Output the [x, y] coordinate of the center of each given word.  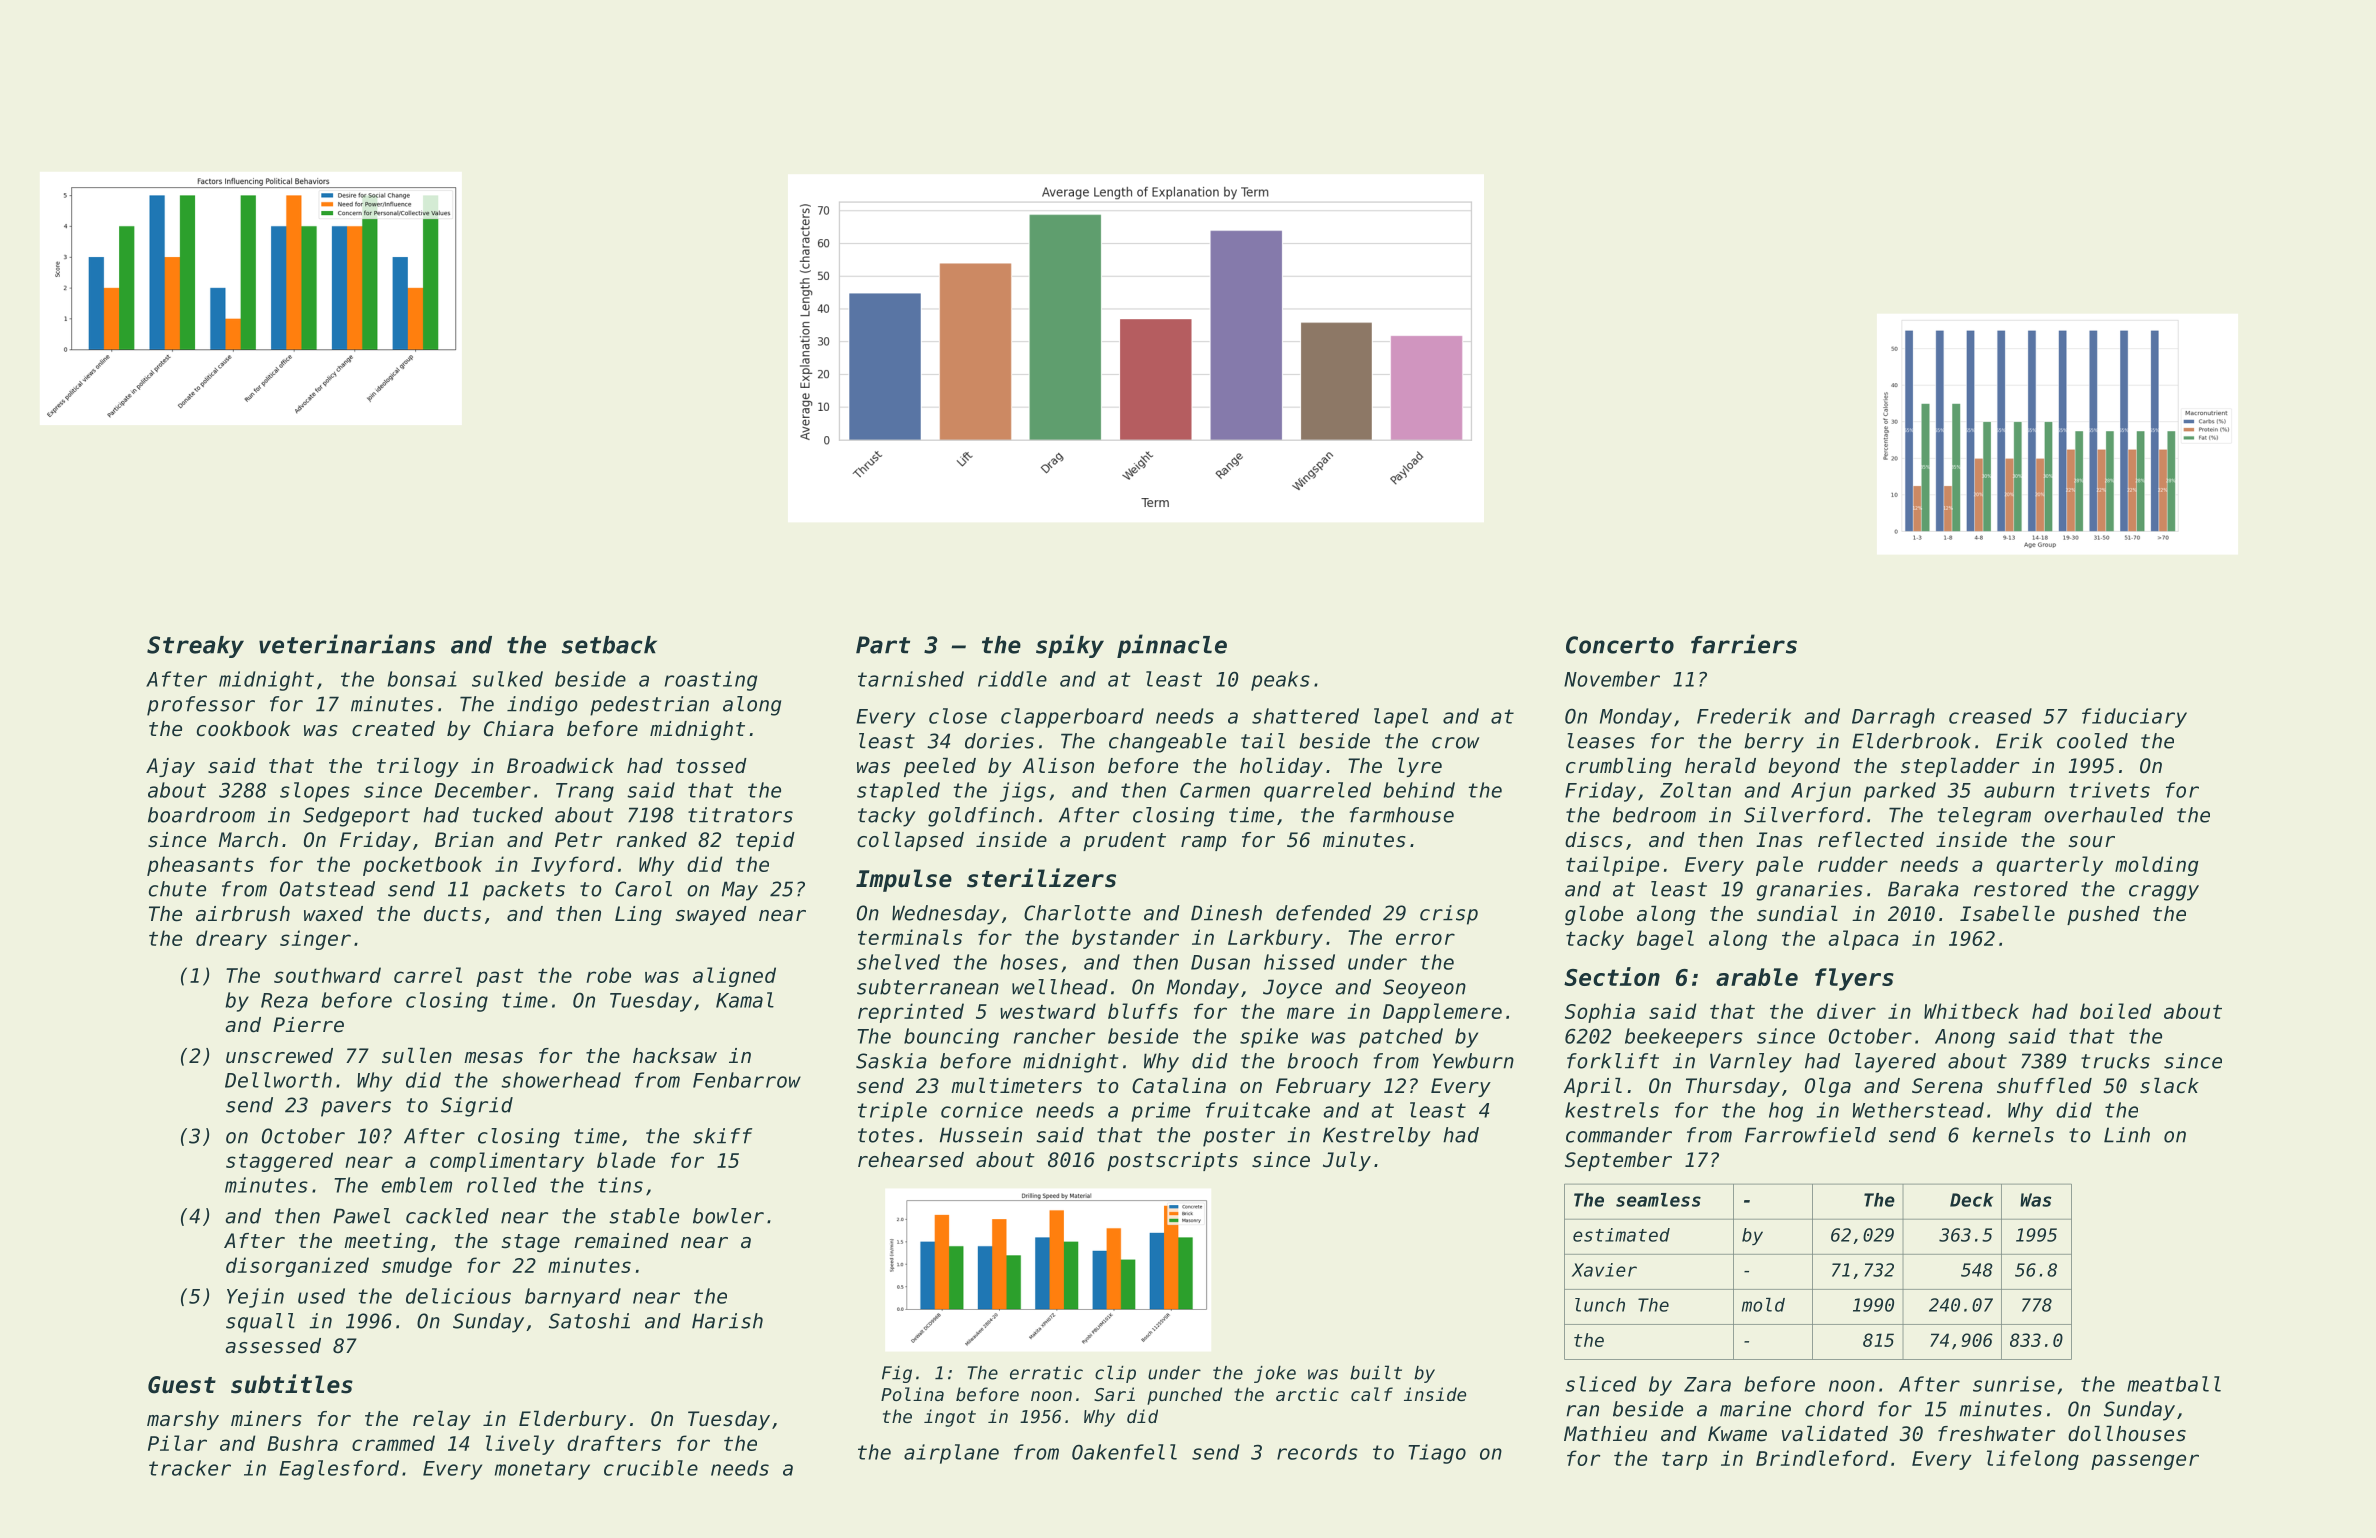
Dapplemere [1442, 1013]
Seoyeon [1424, 989]
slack [2169, 1085]
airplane [951, 1454]
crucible [651, 1468]
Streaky [195, 647]
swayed [711, 915]
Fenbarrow [747, 1080]
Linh [2127, 1135]
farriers [1744, 644]
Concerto [1620, 645]
